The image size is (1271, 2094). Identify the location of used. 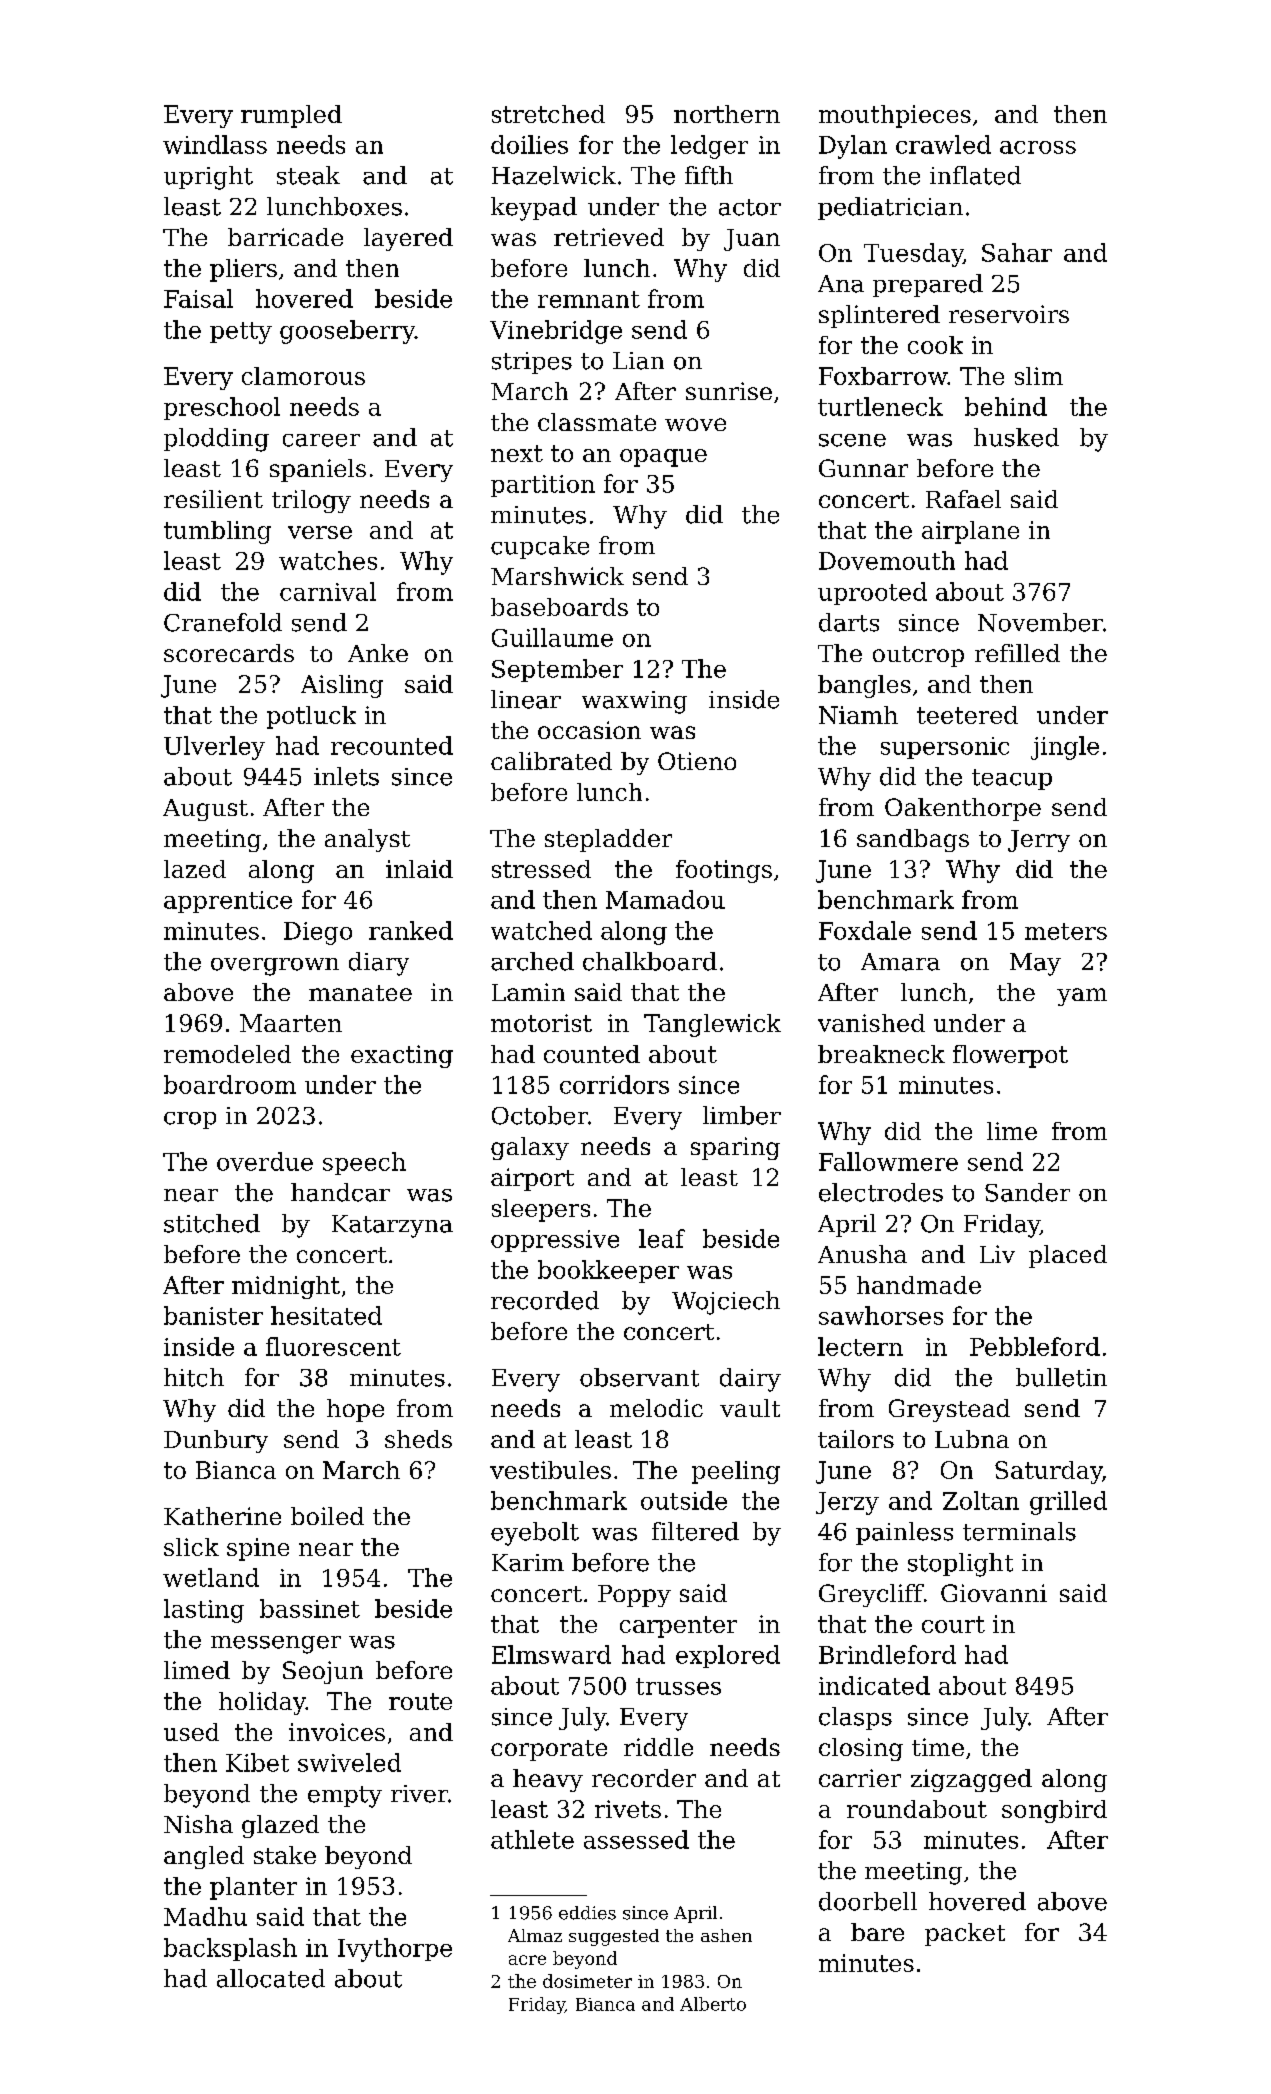
(191, 1732).
